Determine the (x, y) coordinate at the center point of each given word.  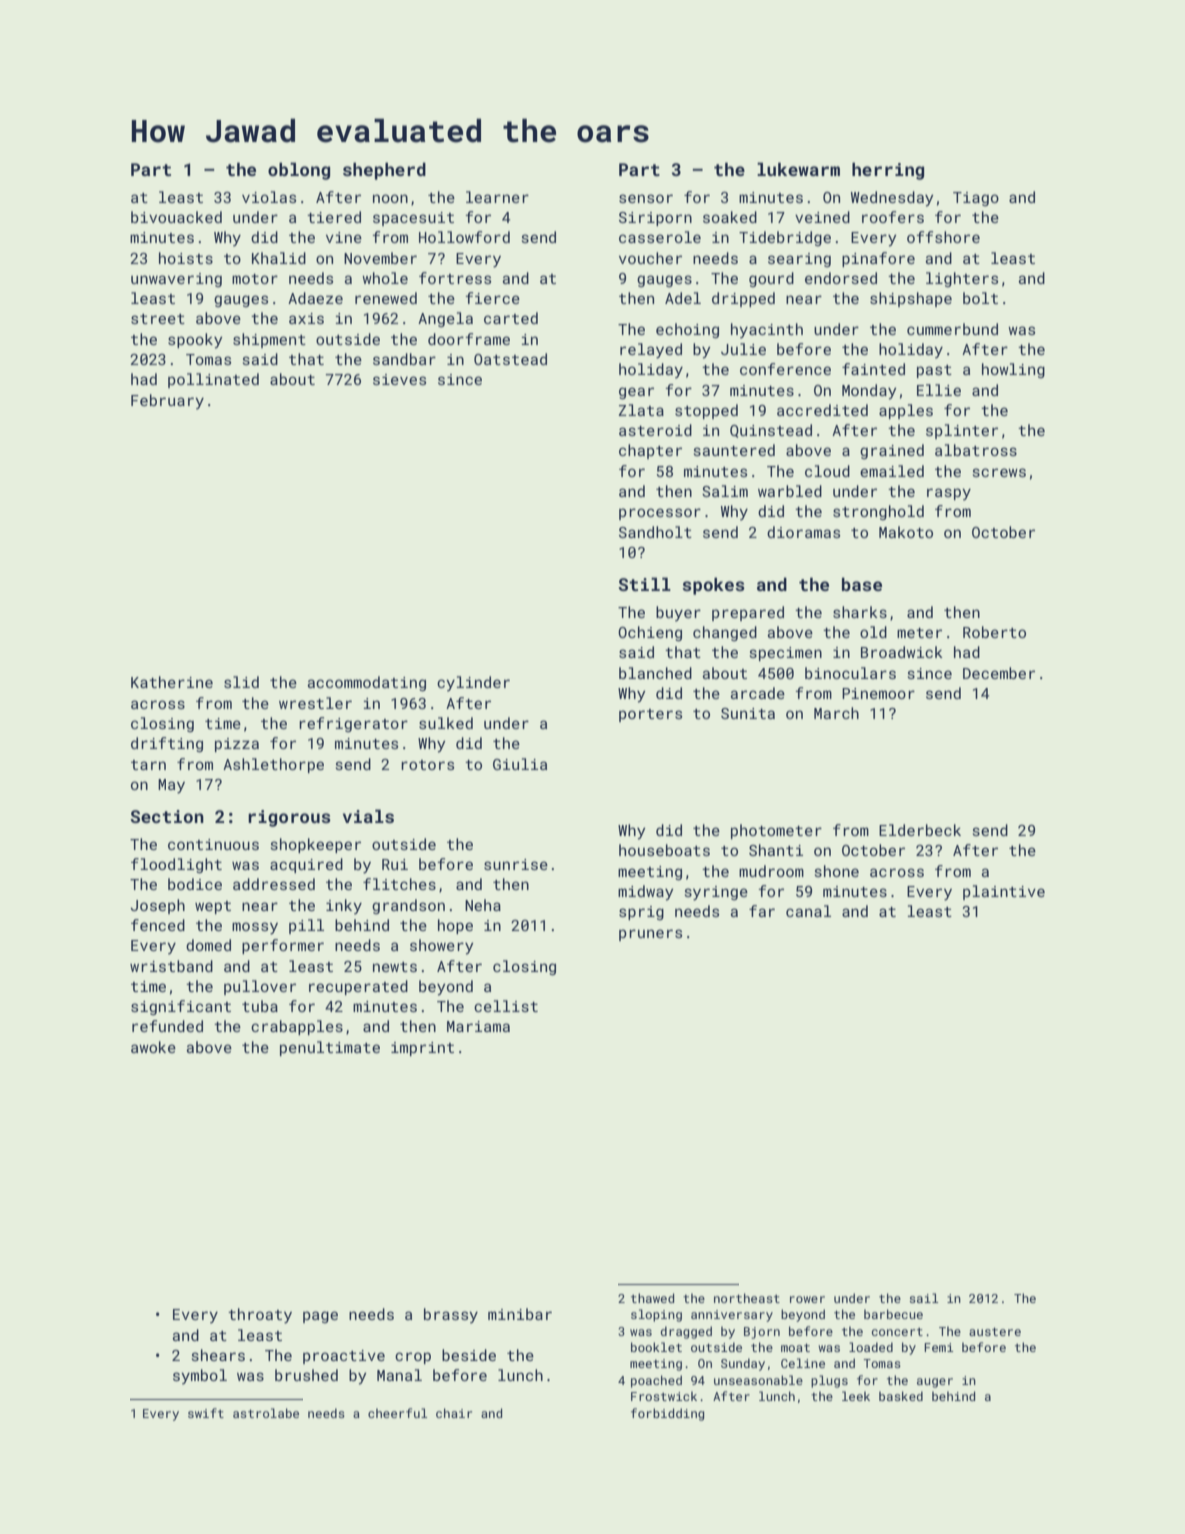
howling (1013, 370)
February (167, 401)
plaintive (1004, 892)
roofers (893, 217)
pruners (650, 935)
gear (636, 393)
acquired (306, 865)
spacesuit (413, 219)
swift (206, 1413)
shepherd (384, 171)
